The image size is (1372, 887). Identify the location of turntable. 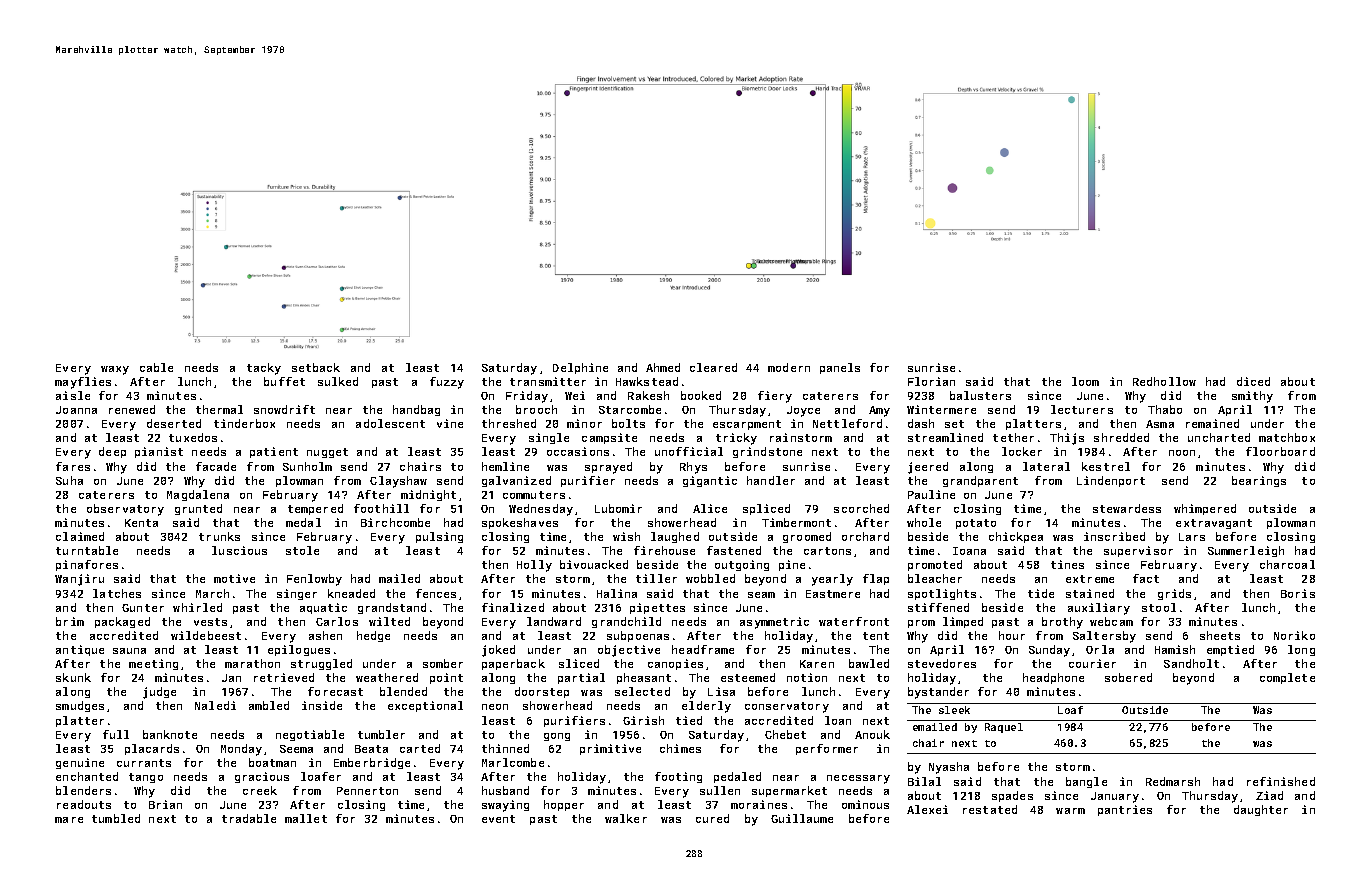
(87, 550).
